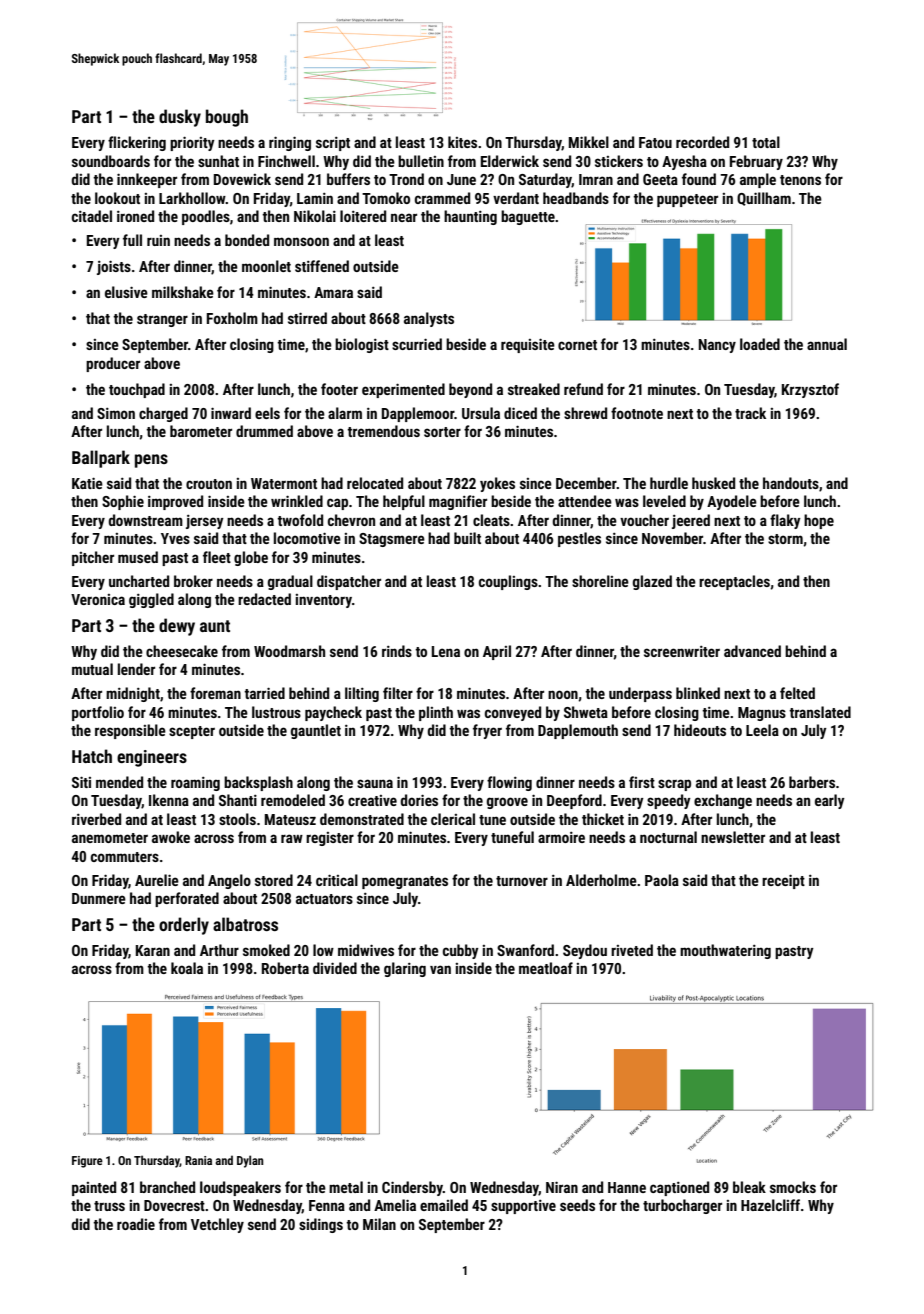 This document has height=1314, width=924. I want to click on puppeteer, so click(687, 200).
